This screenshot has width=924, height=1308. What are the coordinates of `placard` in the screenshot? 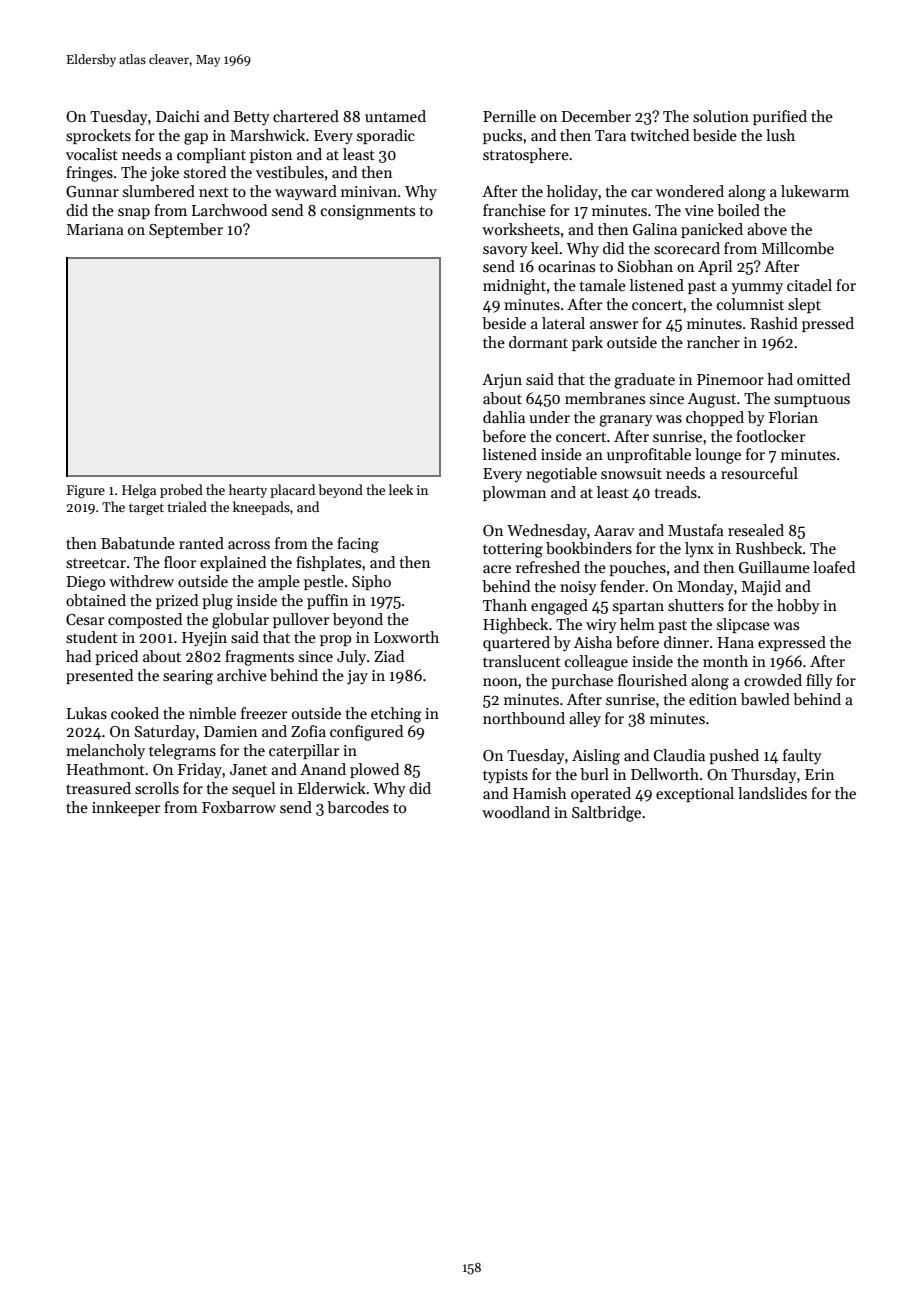 It's located at (292, 491).
